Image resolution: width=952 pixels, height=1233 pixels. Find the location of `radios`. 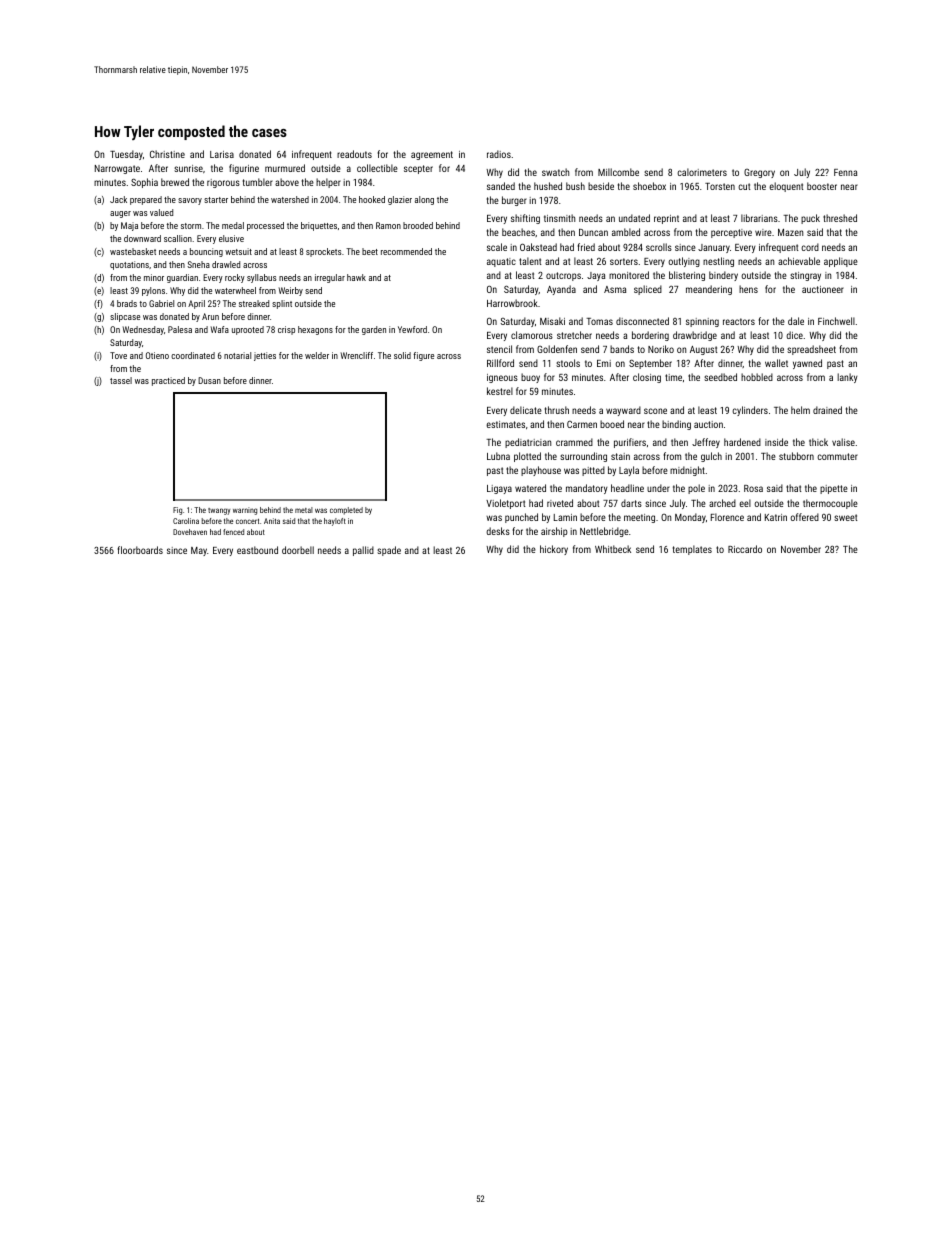

radios is located at coordinates (499, 154).
